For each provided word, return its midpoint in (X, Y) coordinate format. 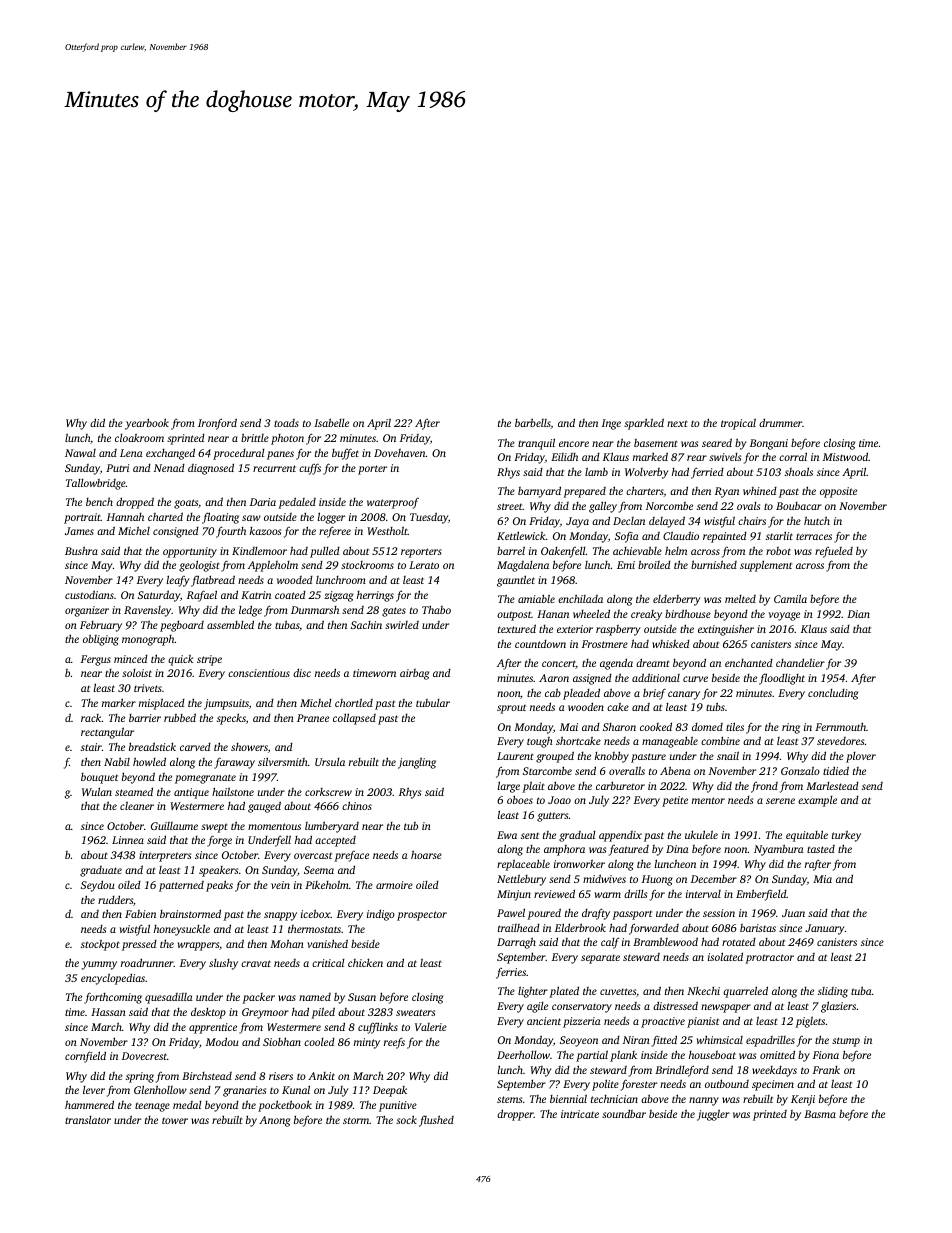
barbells (533, 423)
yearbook (147, 424)
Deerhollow (523, 1055)
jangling (417, 763)
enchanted (749, 663)
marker (119, 702)
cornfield (85, 1057)
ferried (707, 473)
